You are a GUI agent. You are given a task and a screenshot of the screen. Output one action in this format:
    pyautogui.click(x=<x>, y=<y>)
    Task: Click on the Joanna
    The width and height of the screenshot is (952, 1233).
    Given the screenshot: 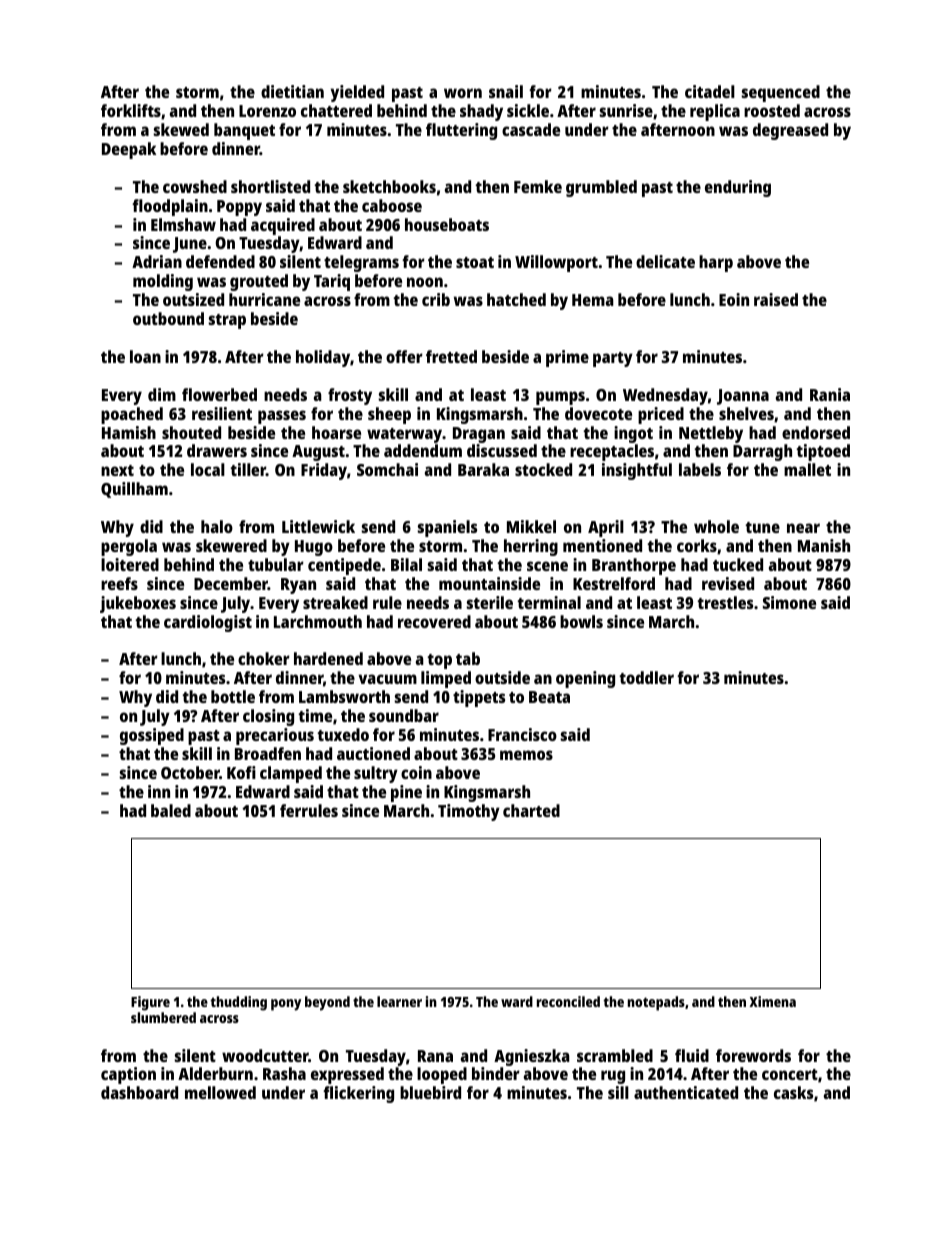 What is the action you would take?
    pyautogui.click(x=743, y=397)
